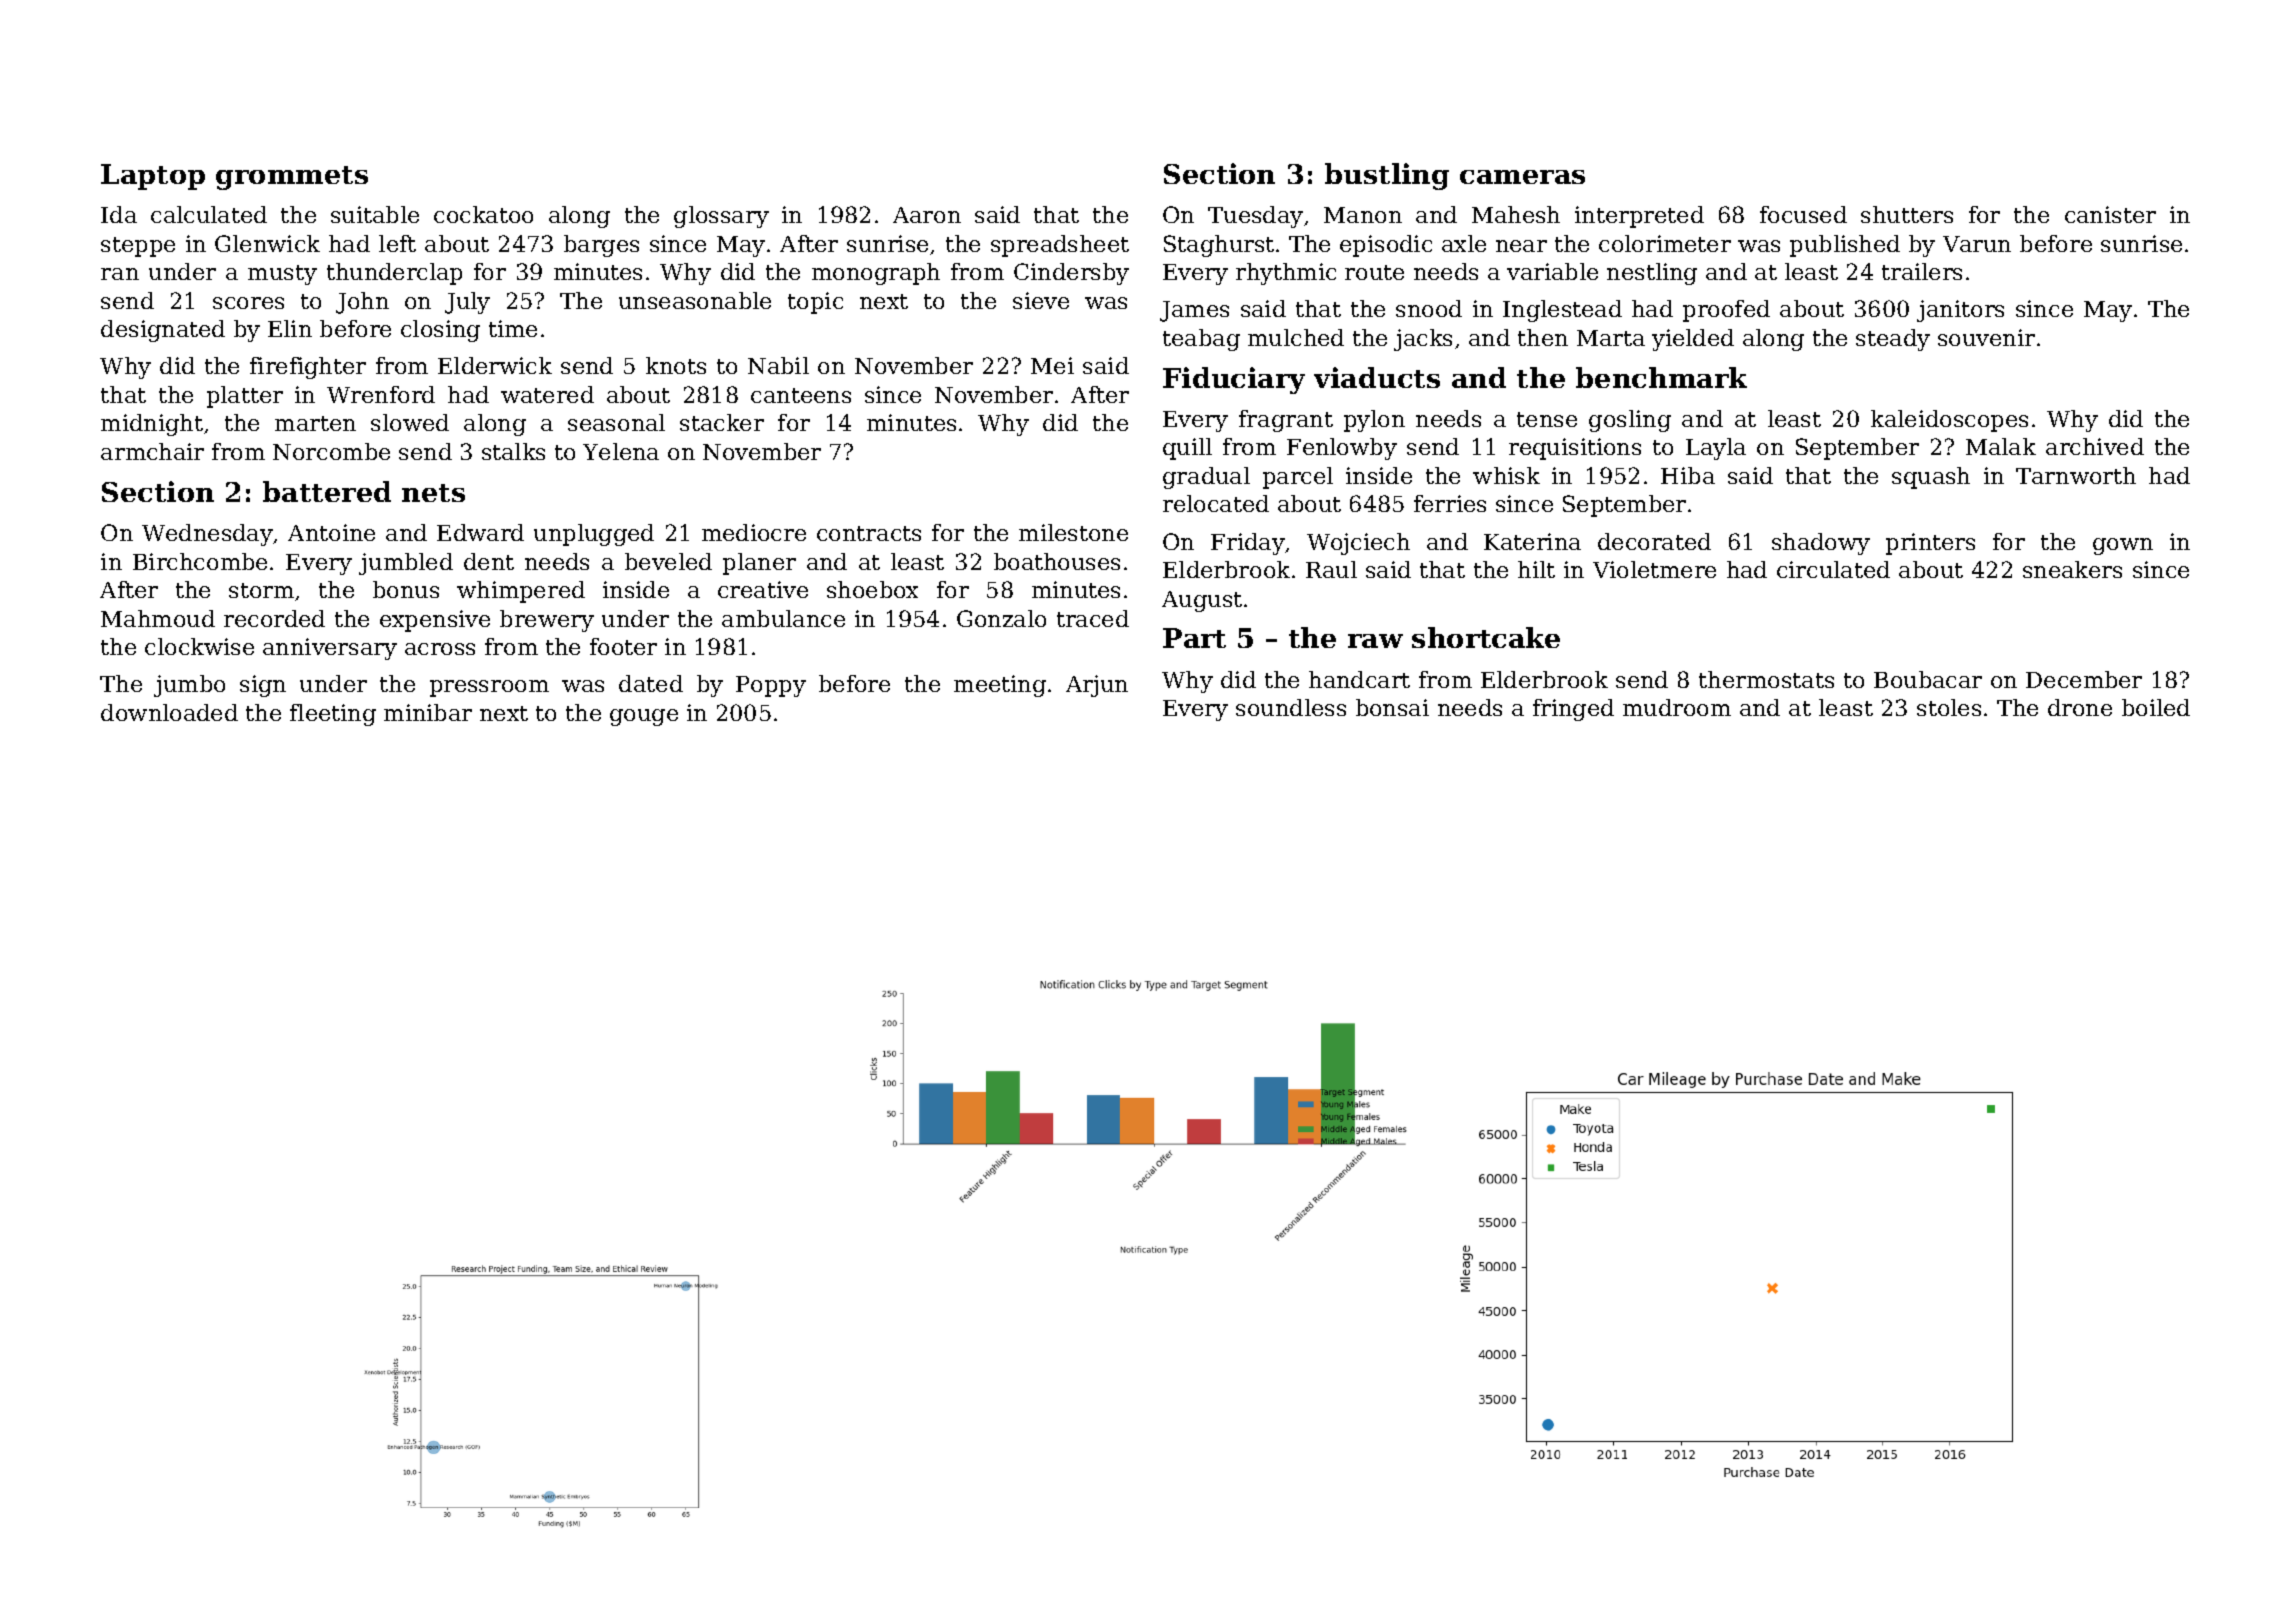  Describe the element at coordinates (292, 178) in the document. I see `grommets` at that location.
